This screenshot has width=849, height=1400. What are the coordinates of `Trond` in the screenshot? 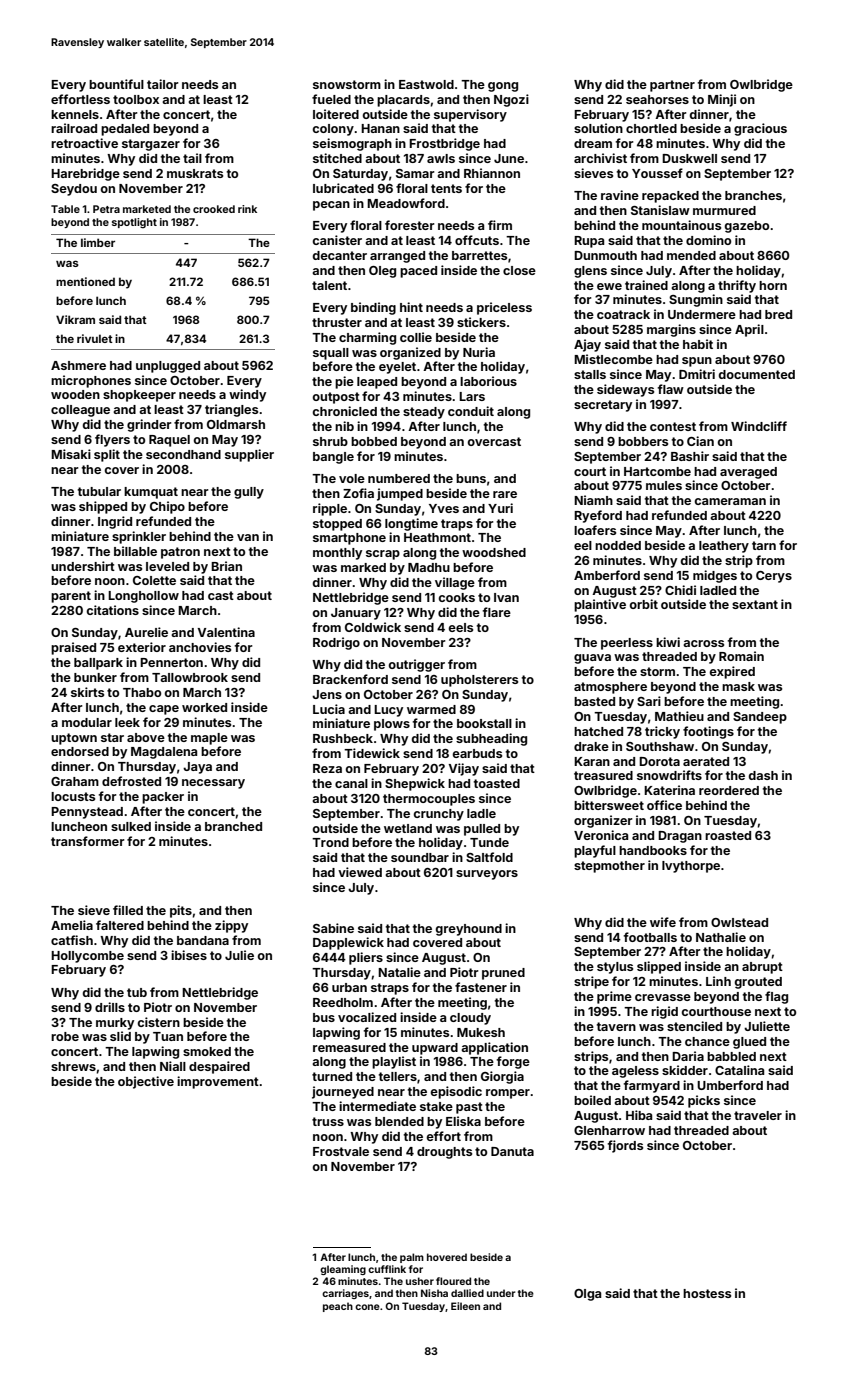 It's located at (330, 842).
